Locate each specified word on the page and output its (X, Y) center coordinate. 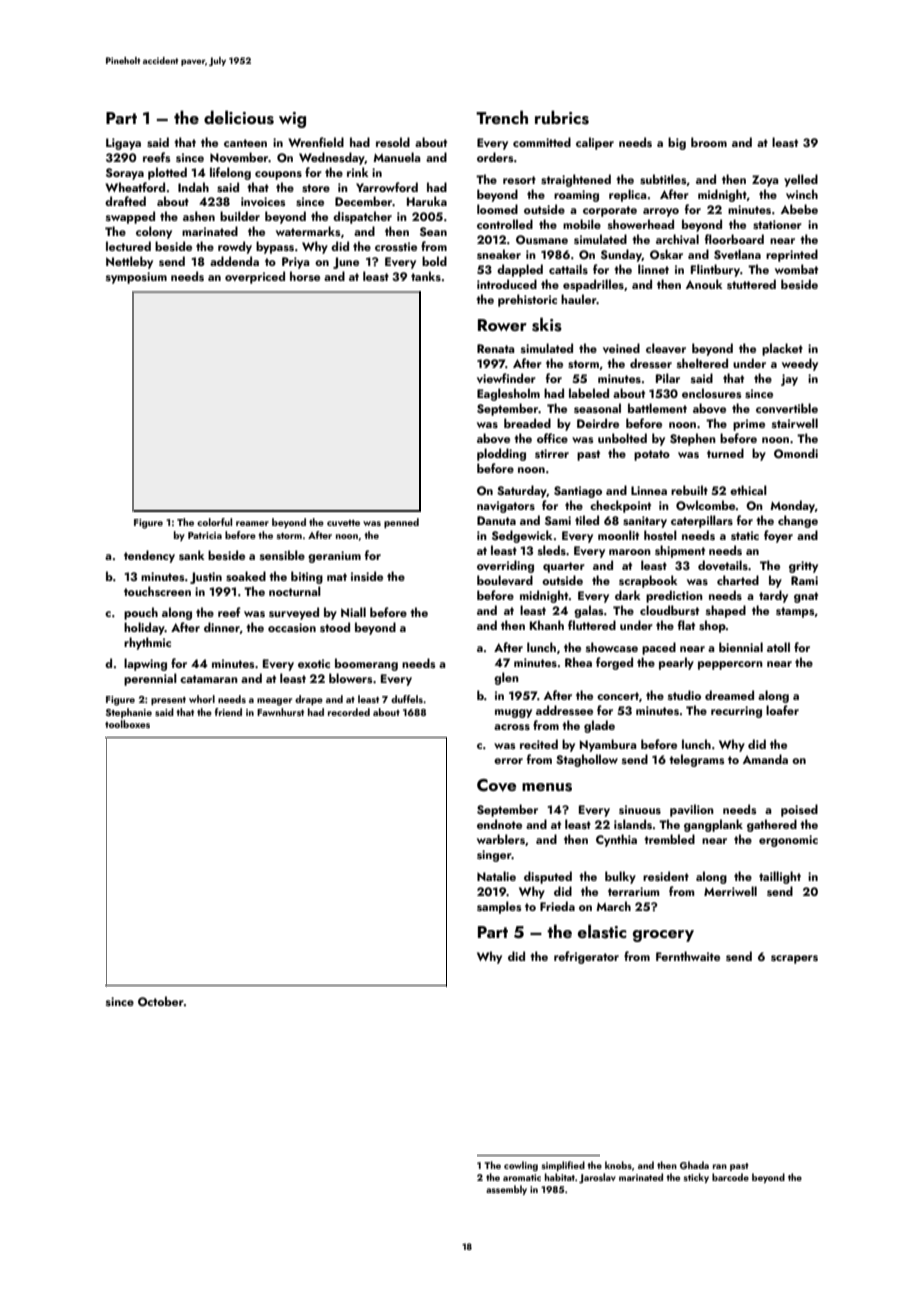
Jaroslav (597, 1178)
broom (709, 142)
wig (292, 120)
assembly (506, 1190)
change (798, 521)
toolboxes (127, 724)
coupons (278, 175)
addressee (564, 710)
